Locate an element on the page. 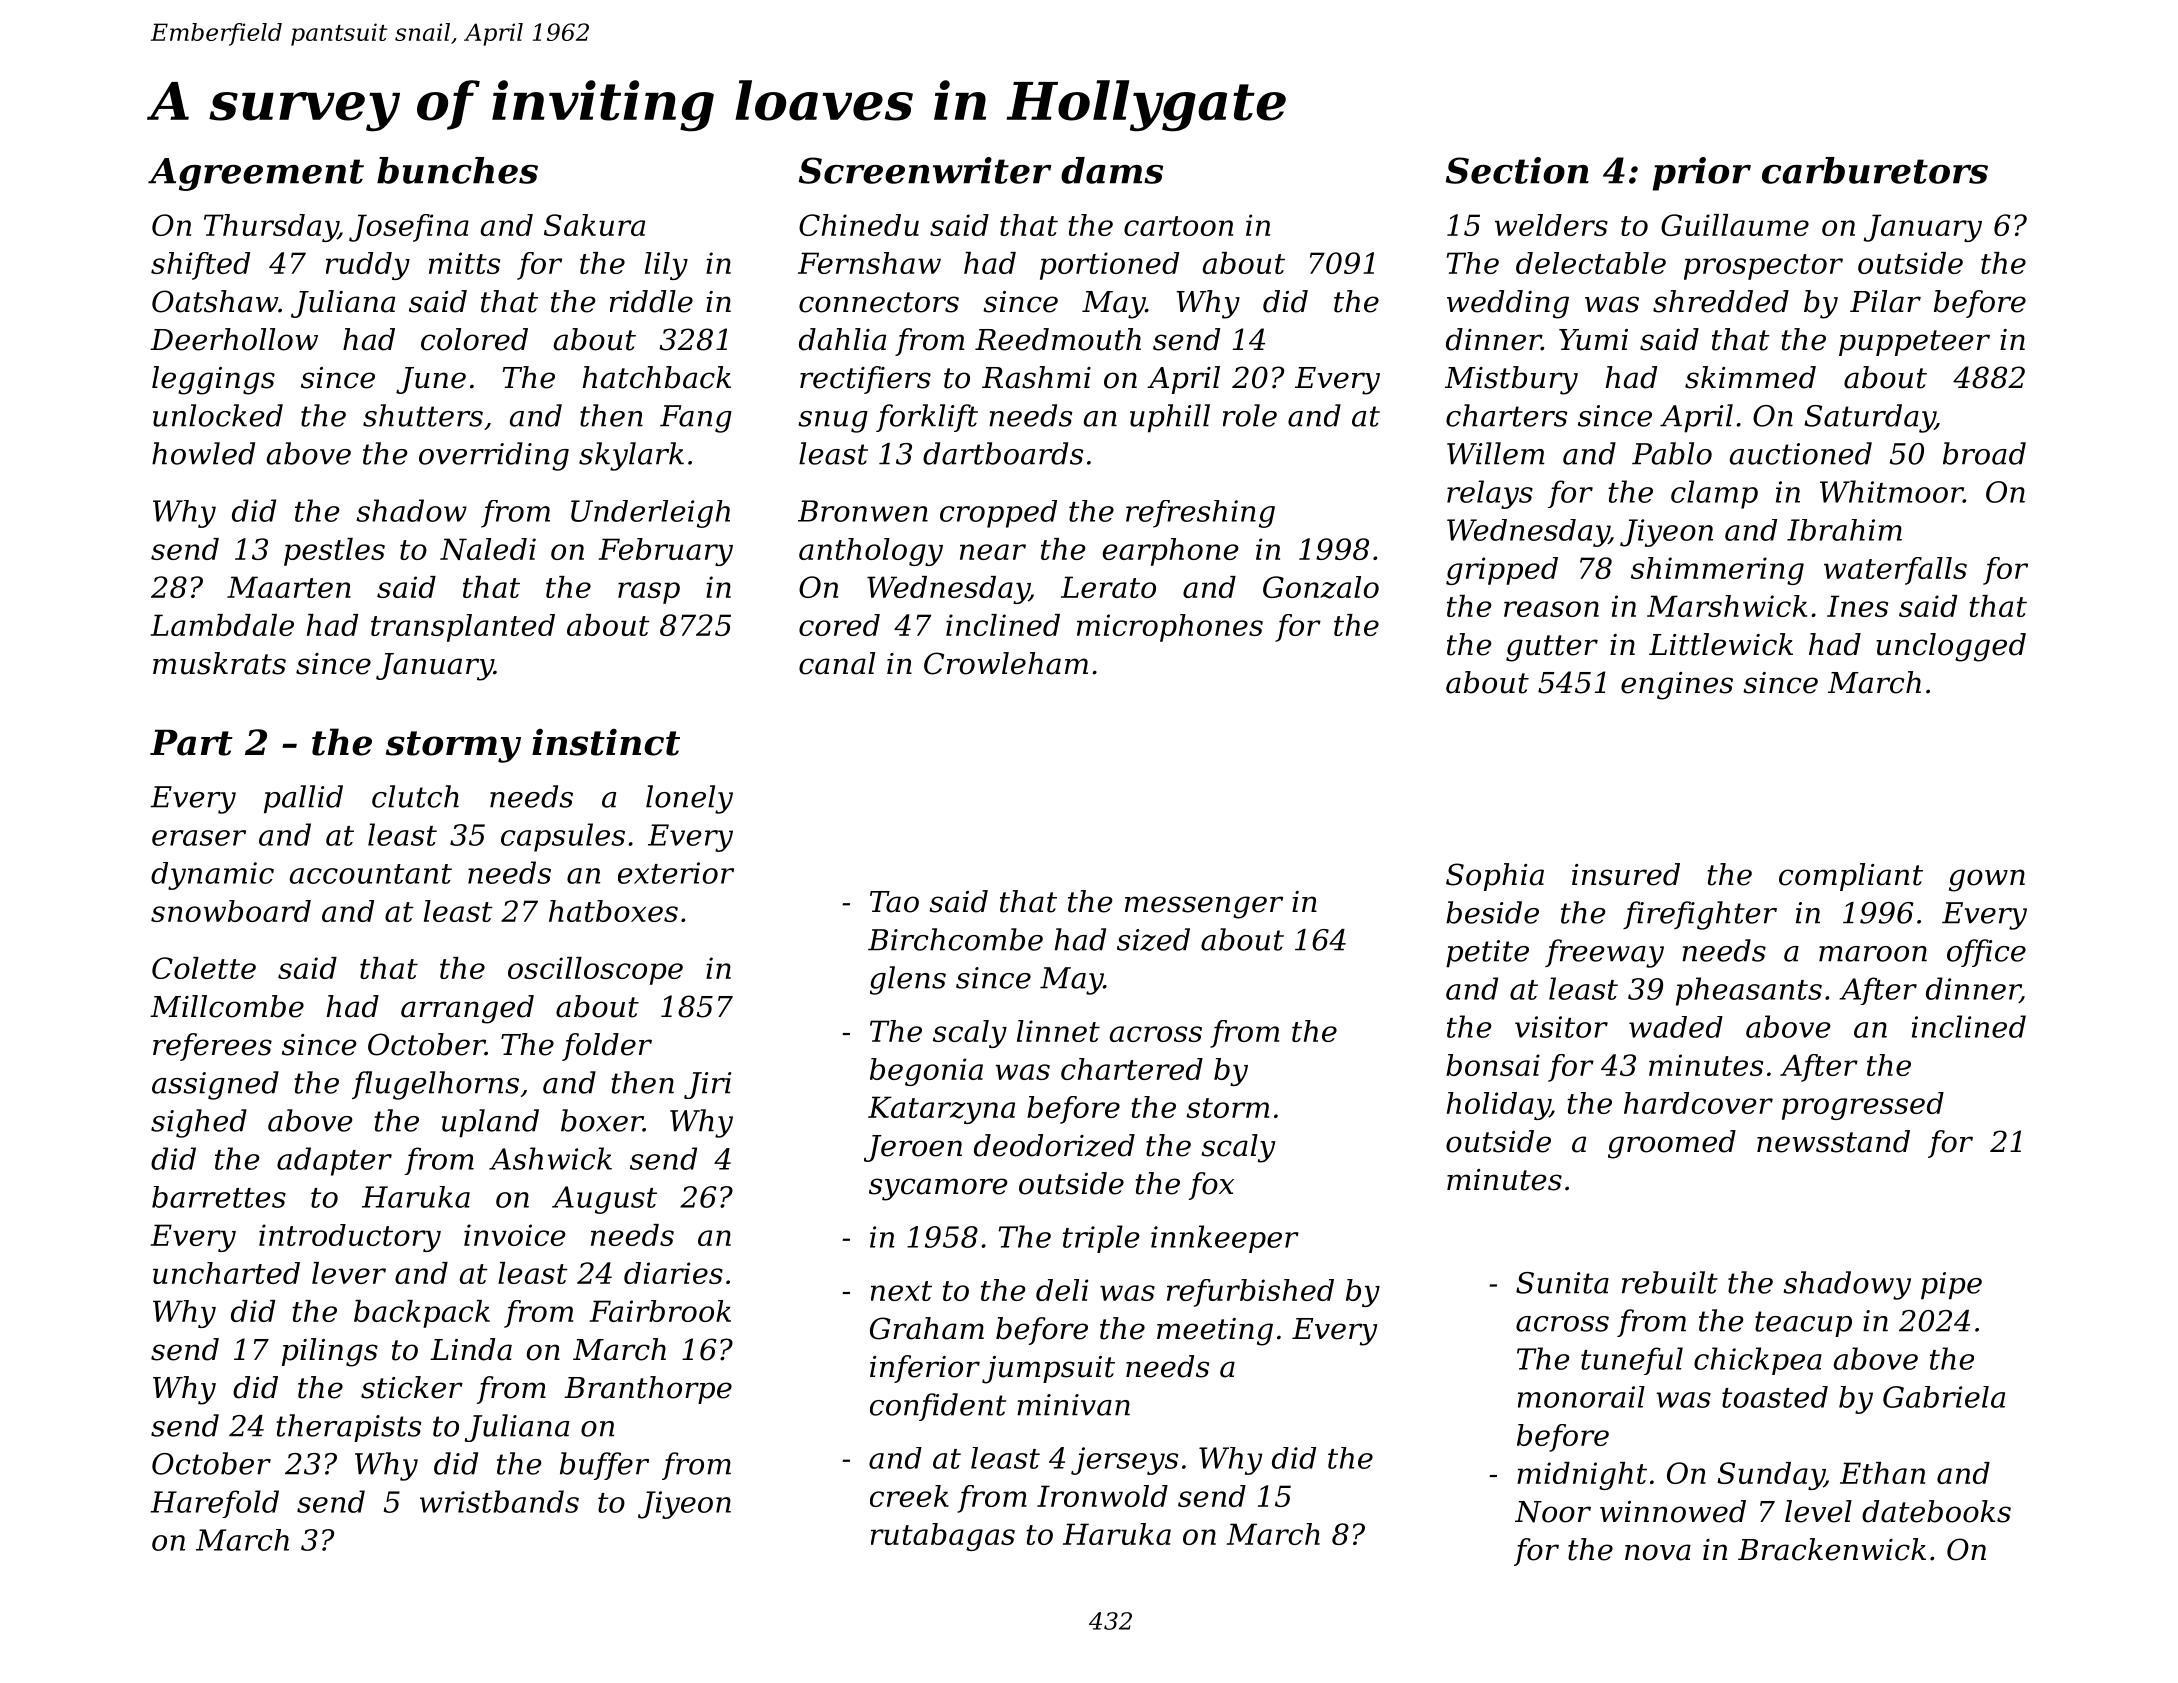 Image resolution: width=2178 pixels, height=1683 pixels. boxer is located at coordinates (602, 1120).
